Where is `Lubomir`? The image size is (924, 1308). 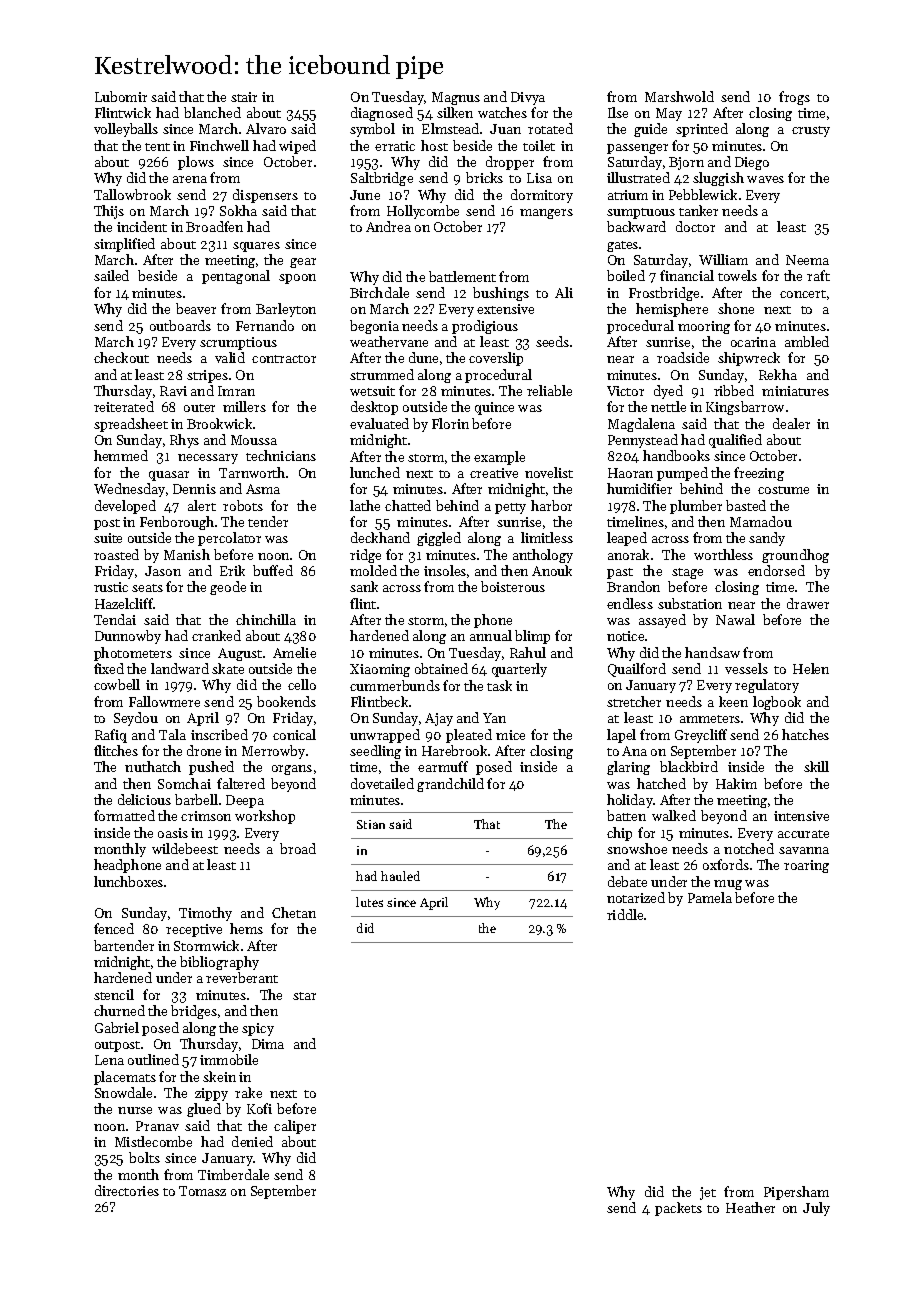 Lubomir is located at coordinates (121, 96).
